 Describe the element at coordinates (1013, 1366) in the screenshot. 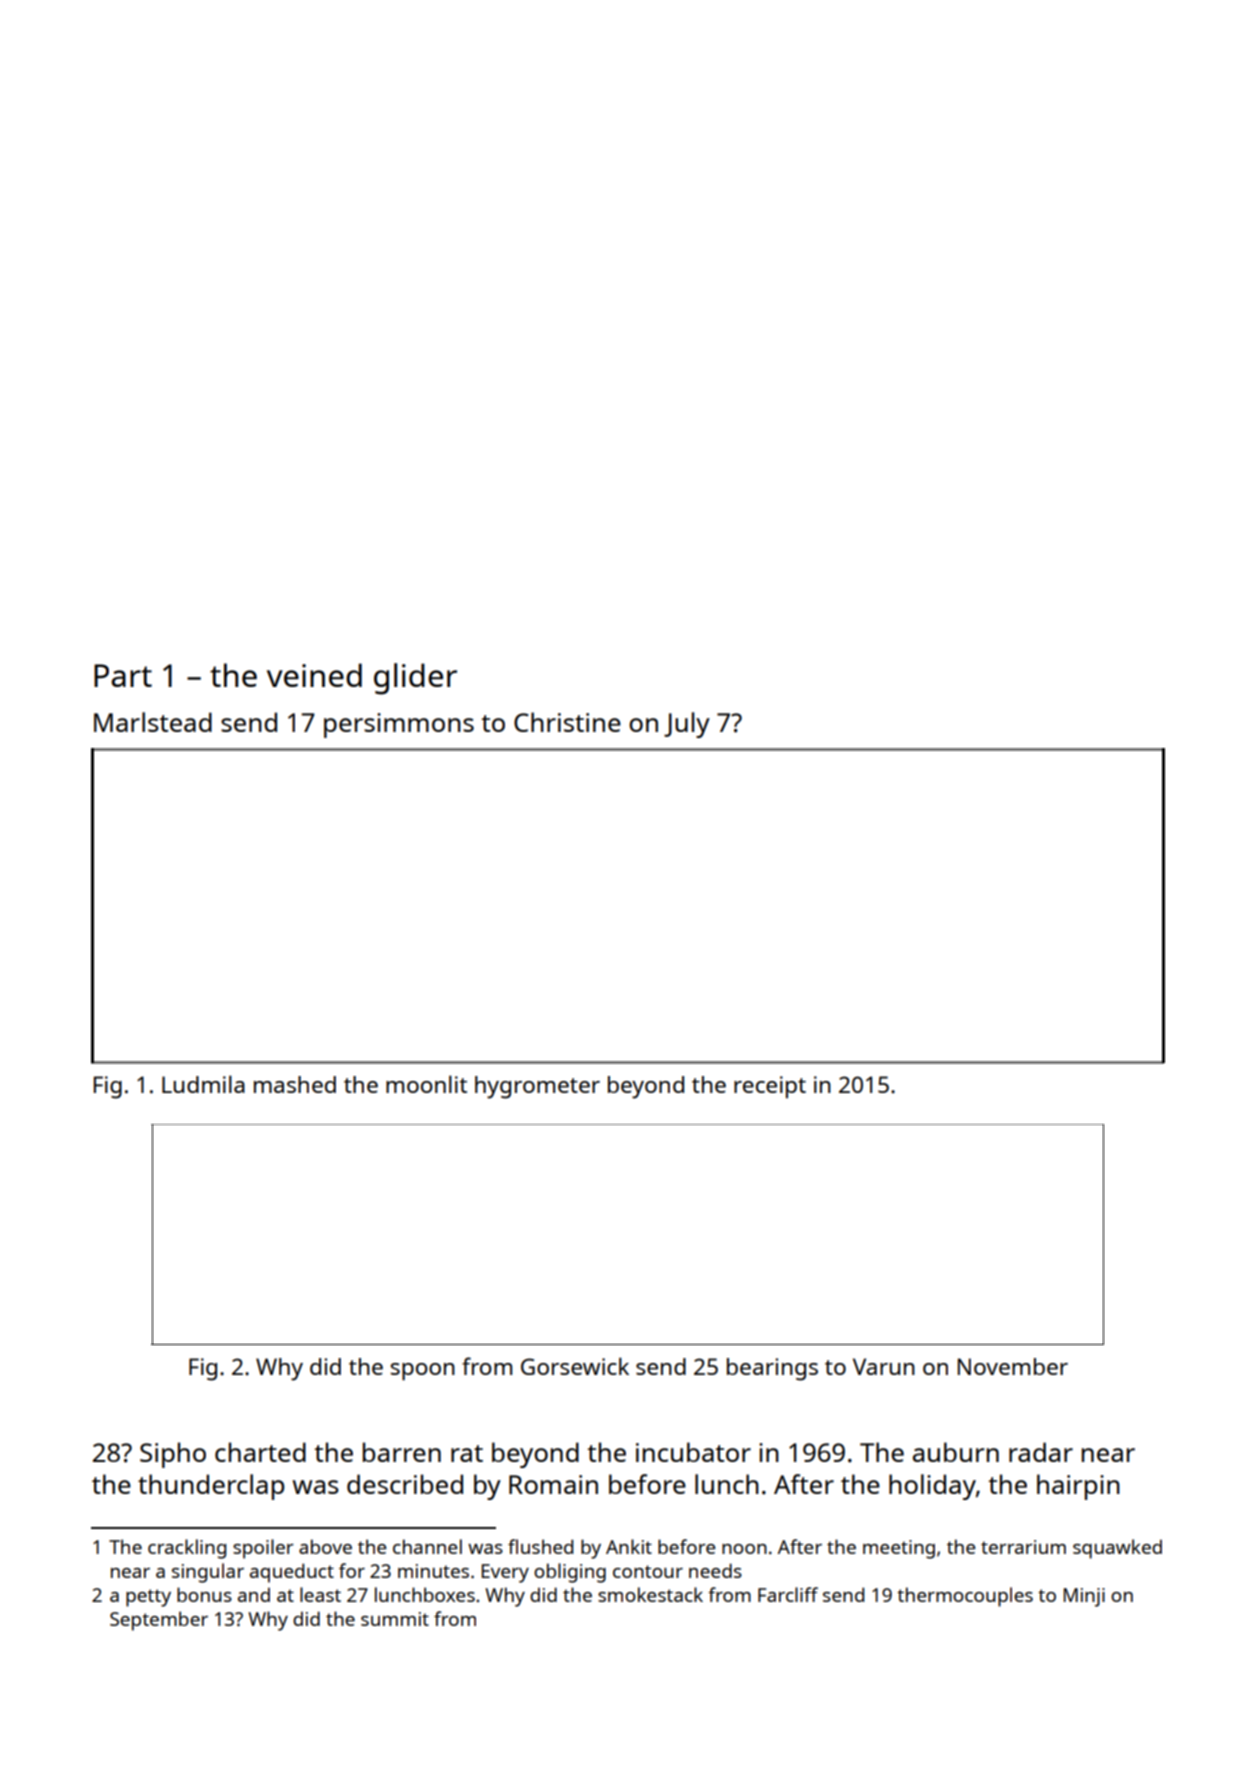

I see `November` at that location.
